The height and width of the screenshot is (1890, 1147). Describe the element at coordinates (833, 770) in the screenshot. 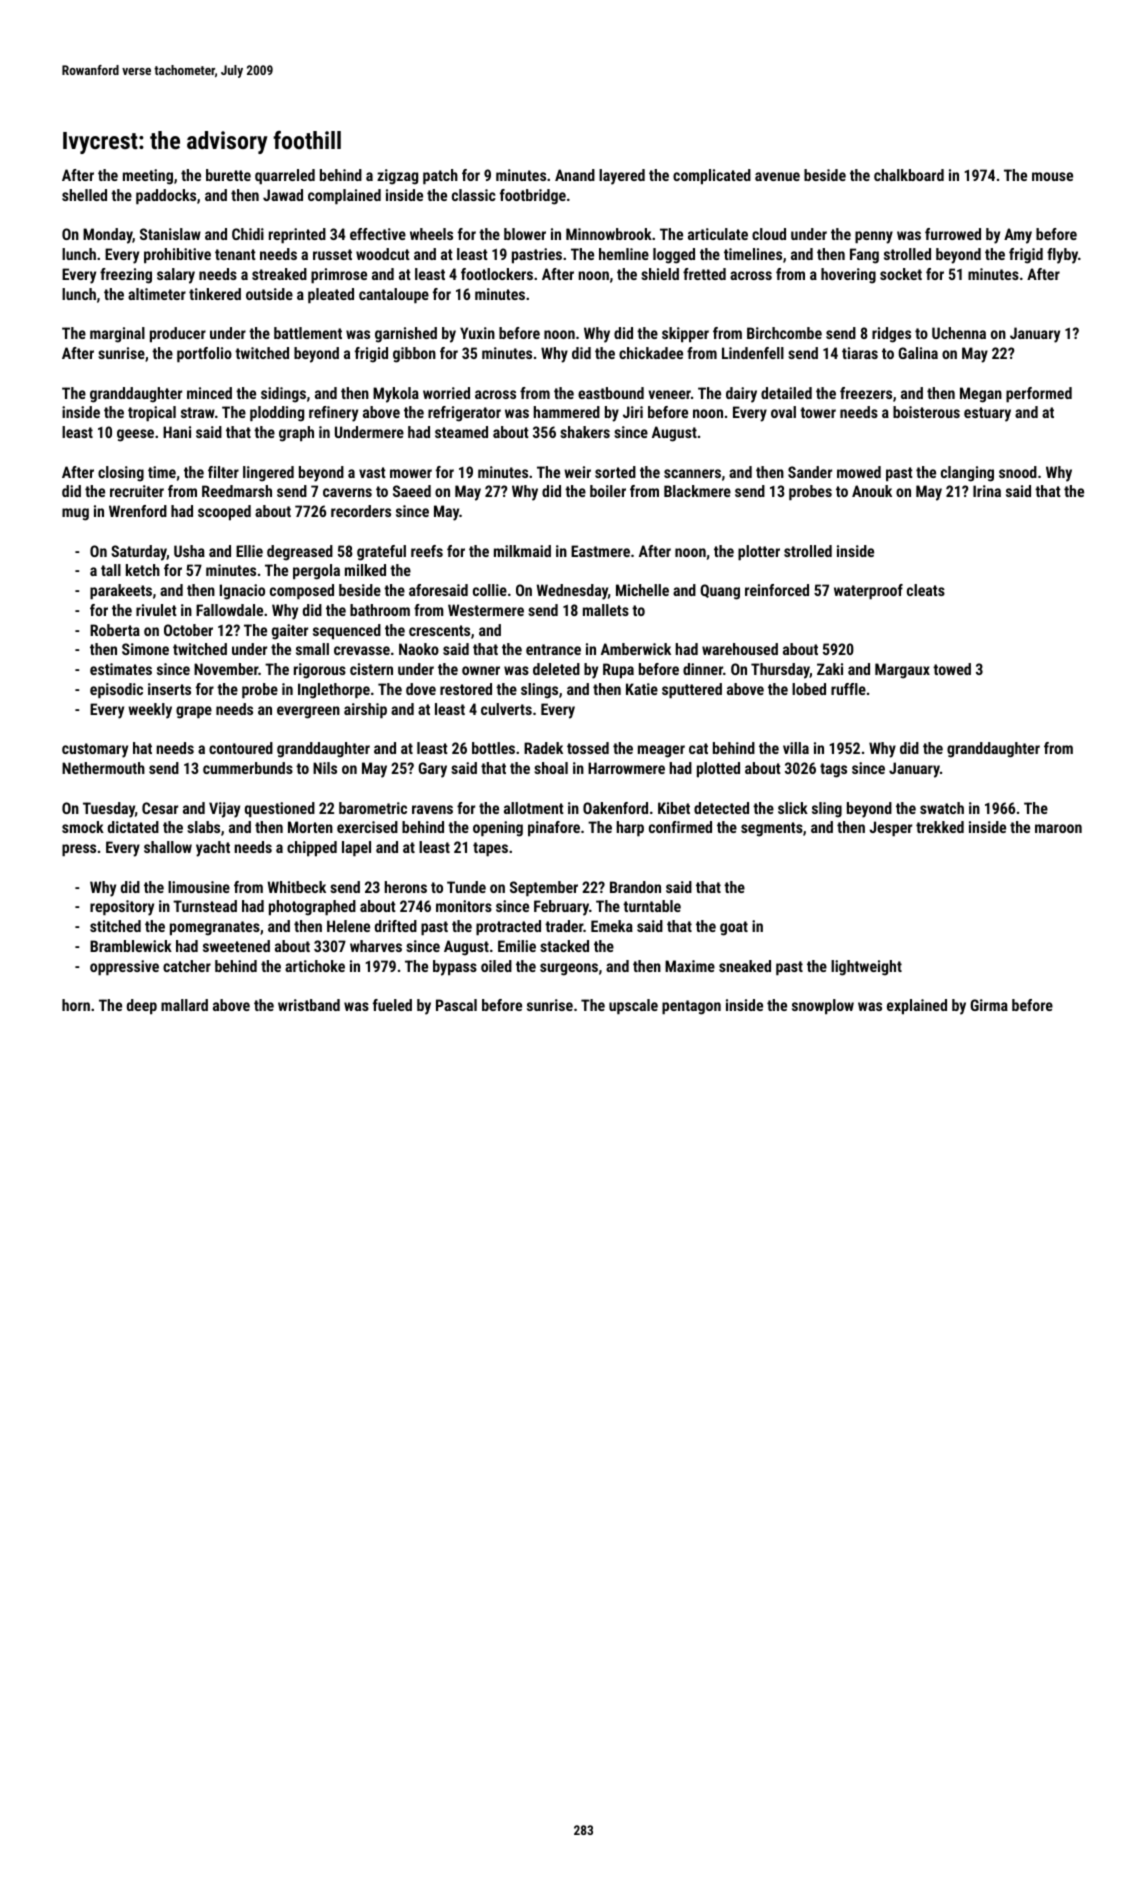

I see `tags` at that location.
